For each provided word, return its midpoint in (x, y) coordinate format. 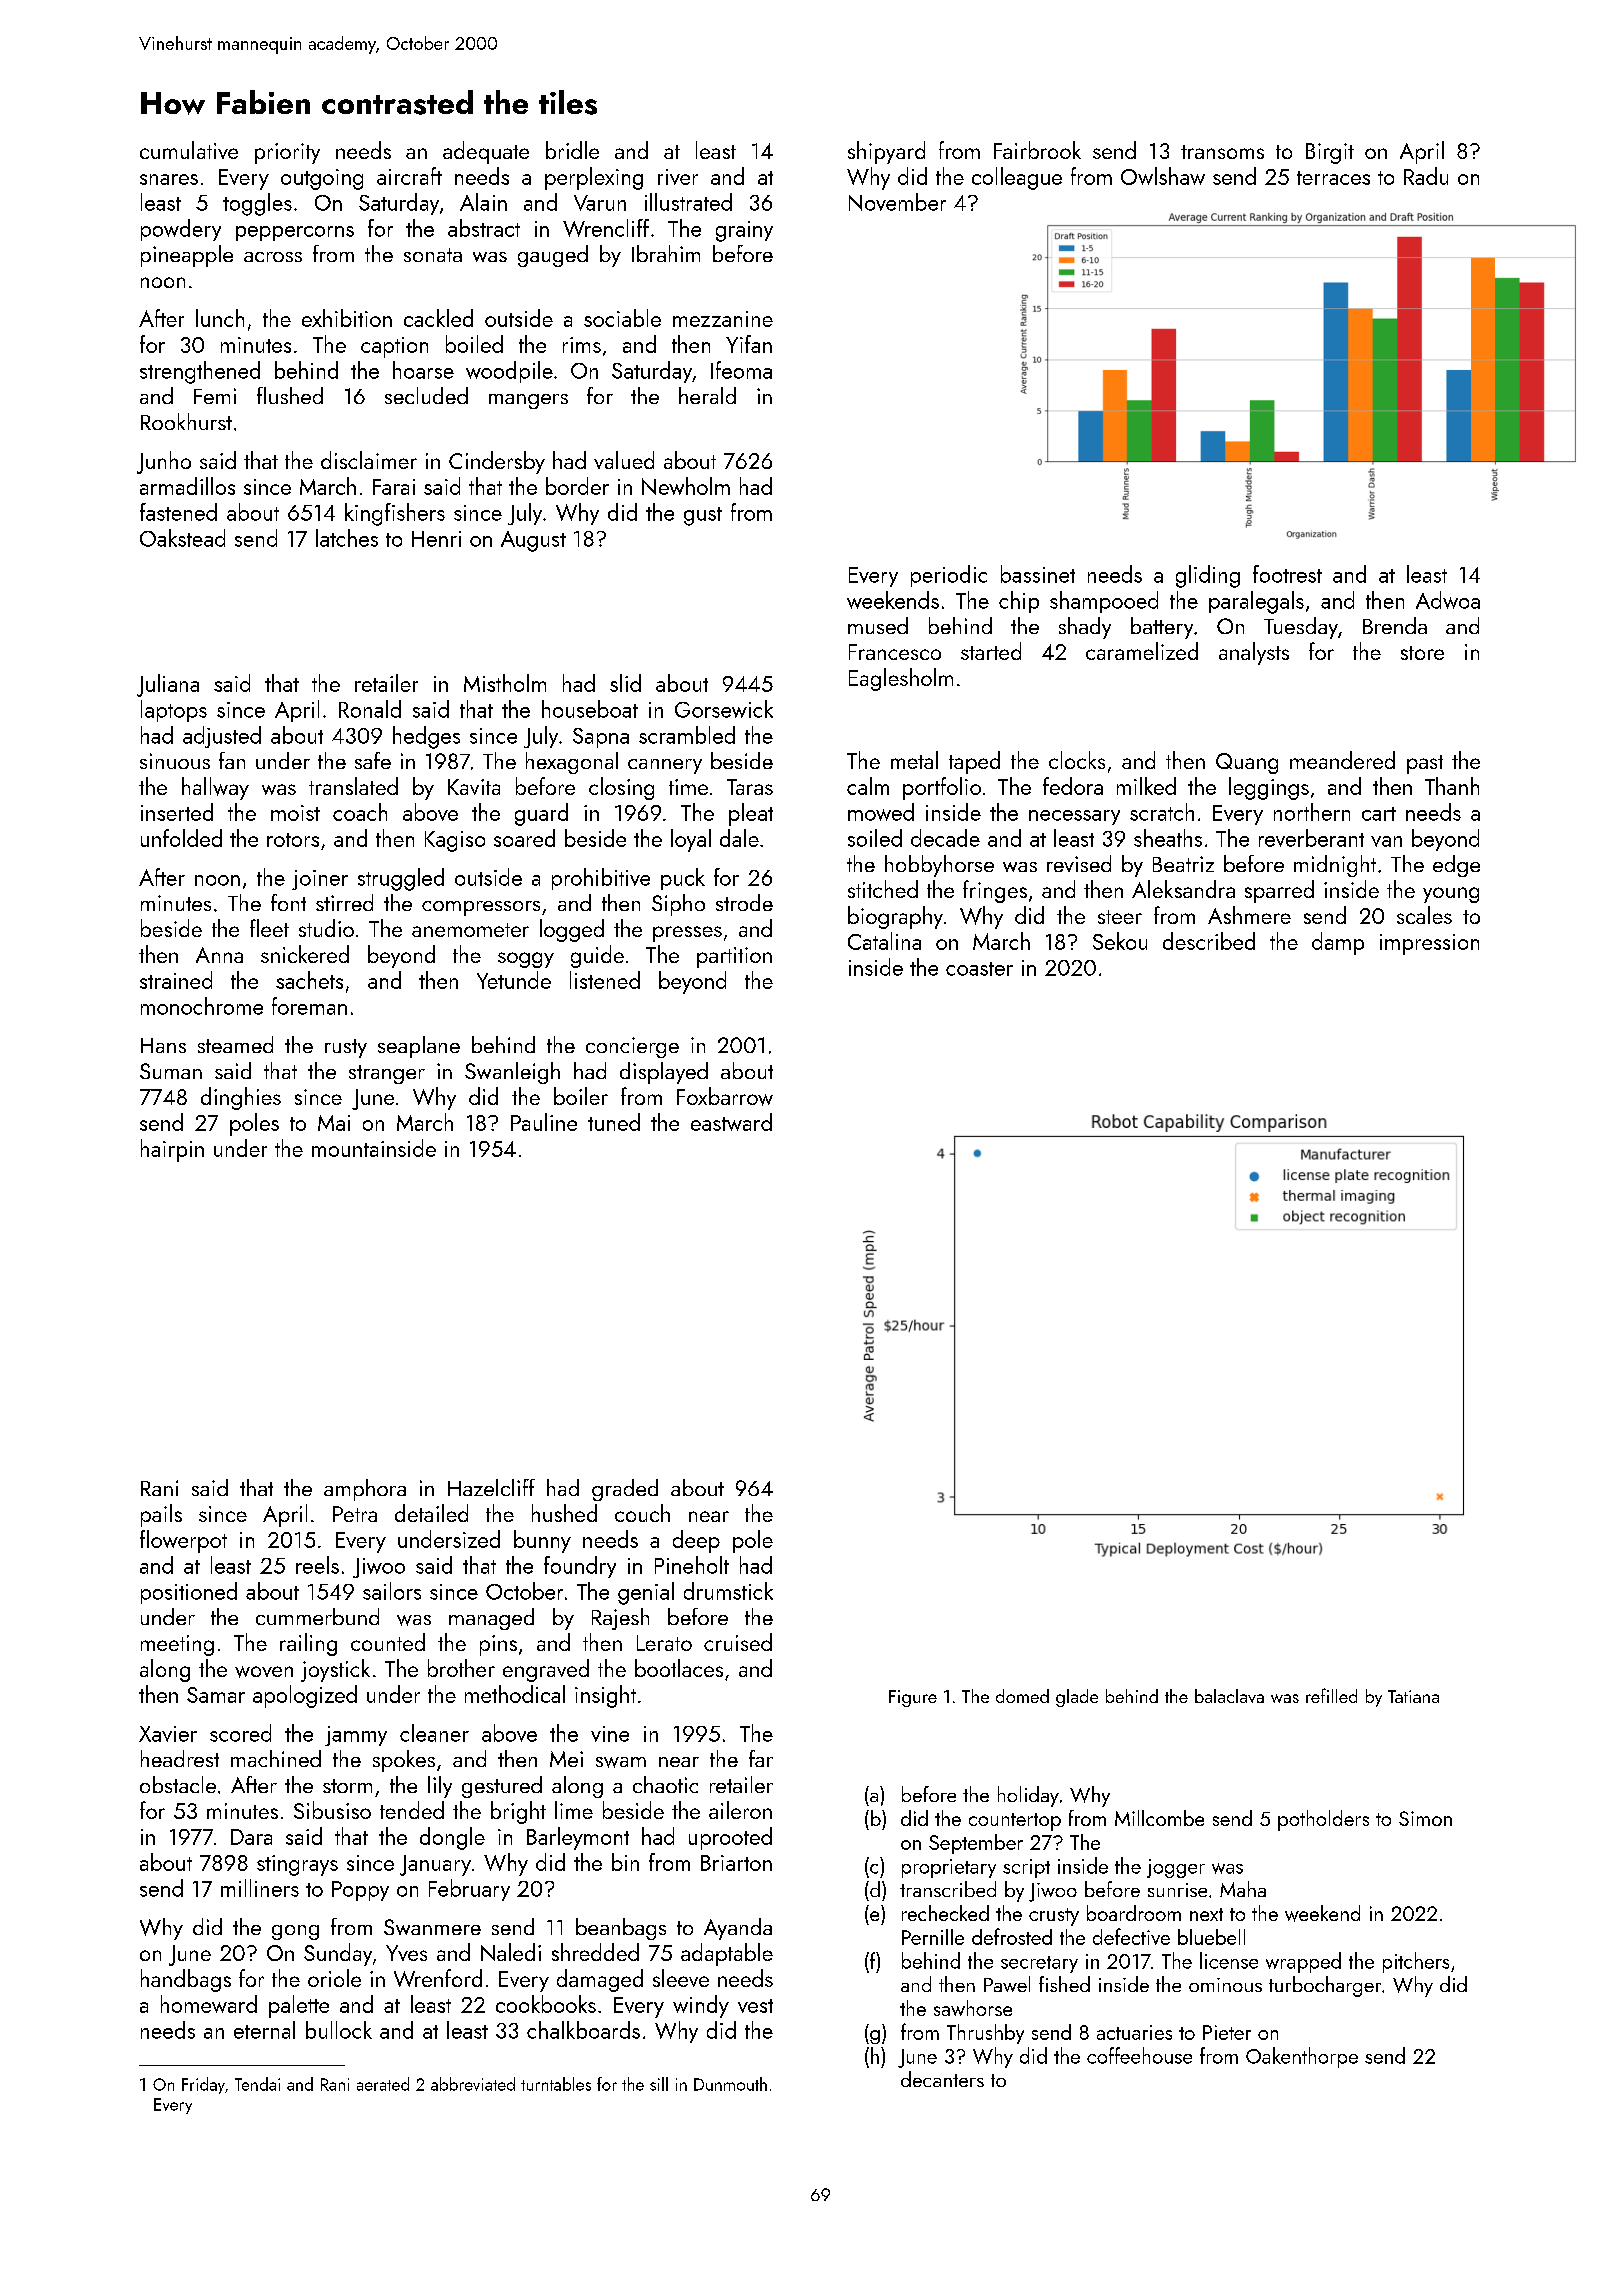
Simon (1425, 1818)
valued (624, 460)
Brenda (1395, 625)
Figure (913, 1698)
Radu (1426, 176)
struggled (401, 879)
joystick (335, 1670)
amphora (365, 1490)
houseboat (590, 709)
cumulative (189, 150)
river (678, 177)
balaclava (1229, 1696)
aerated (383, 2084)
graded (625, 1490)
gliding (1208, 576)
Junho (164, 462)
